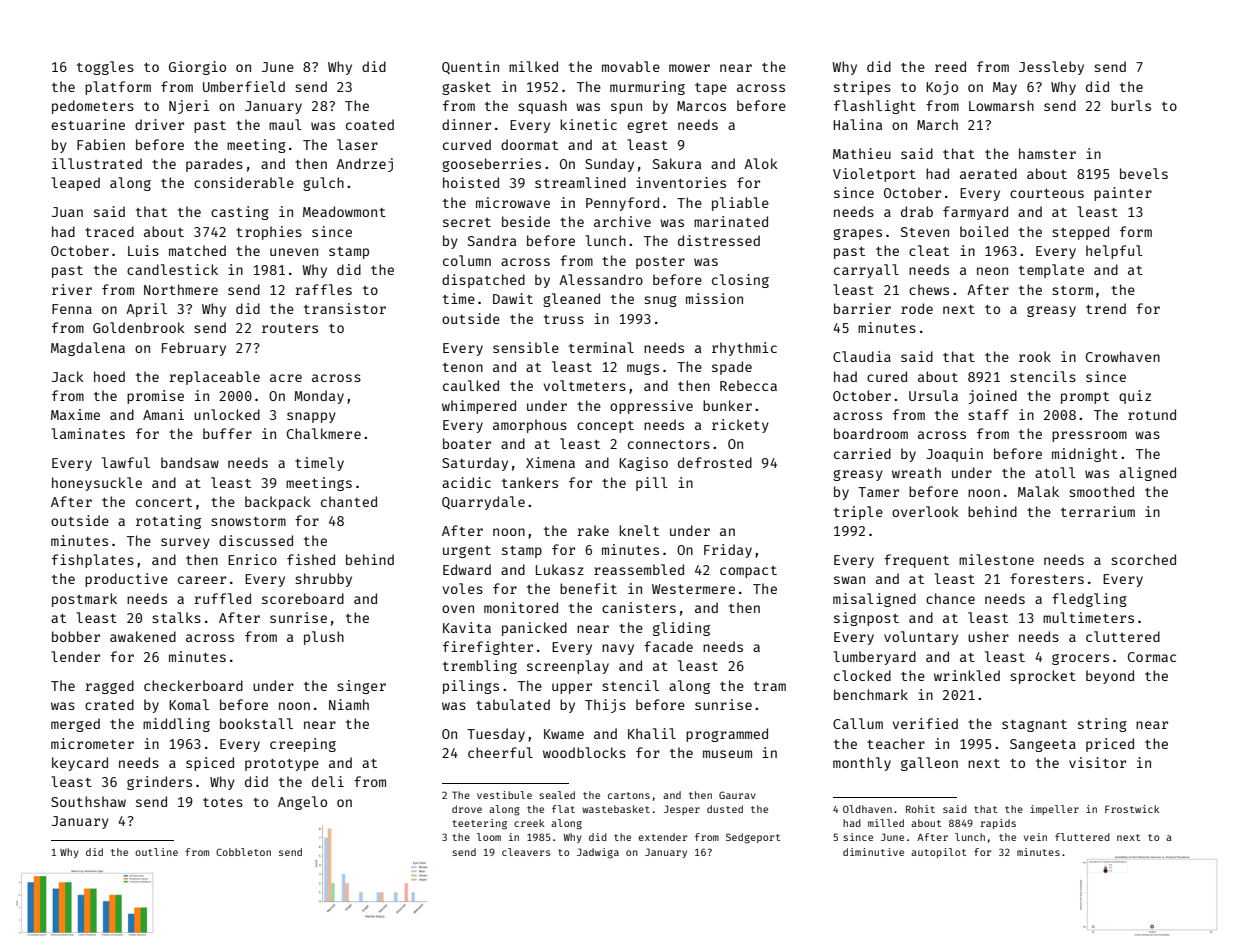 This image has height=952, width=1233. Describe the element at coordinates (303, 745) in the image. I see `creeping` at that location.
